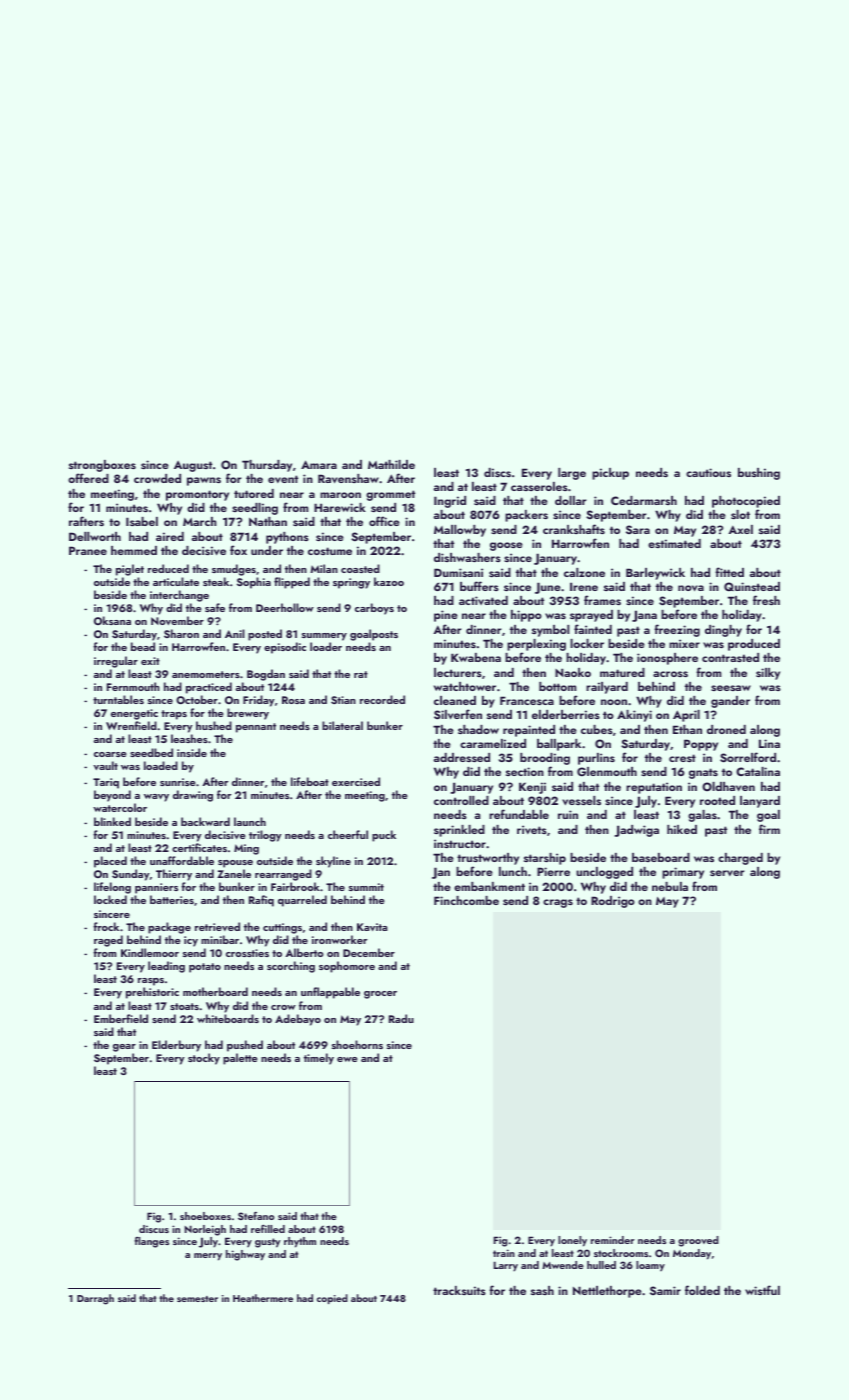  What do you see at coordinates (130, 570) in the image?
I see `piglet` at bounding box center [130, 570].
